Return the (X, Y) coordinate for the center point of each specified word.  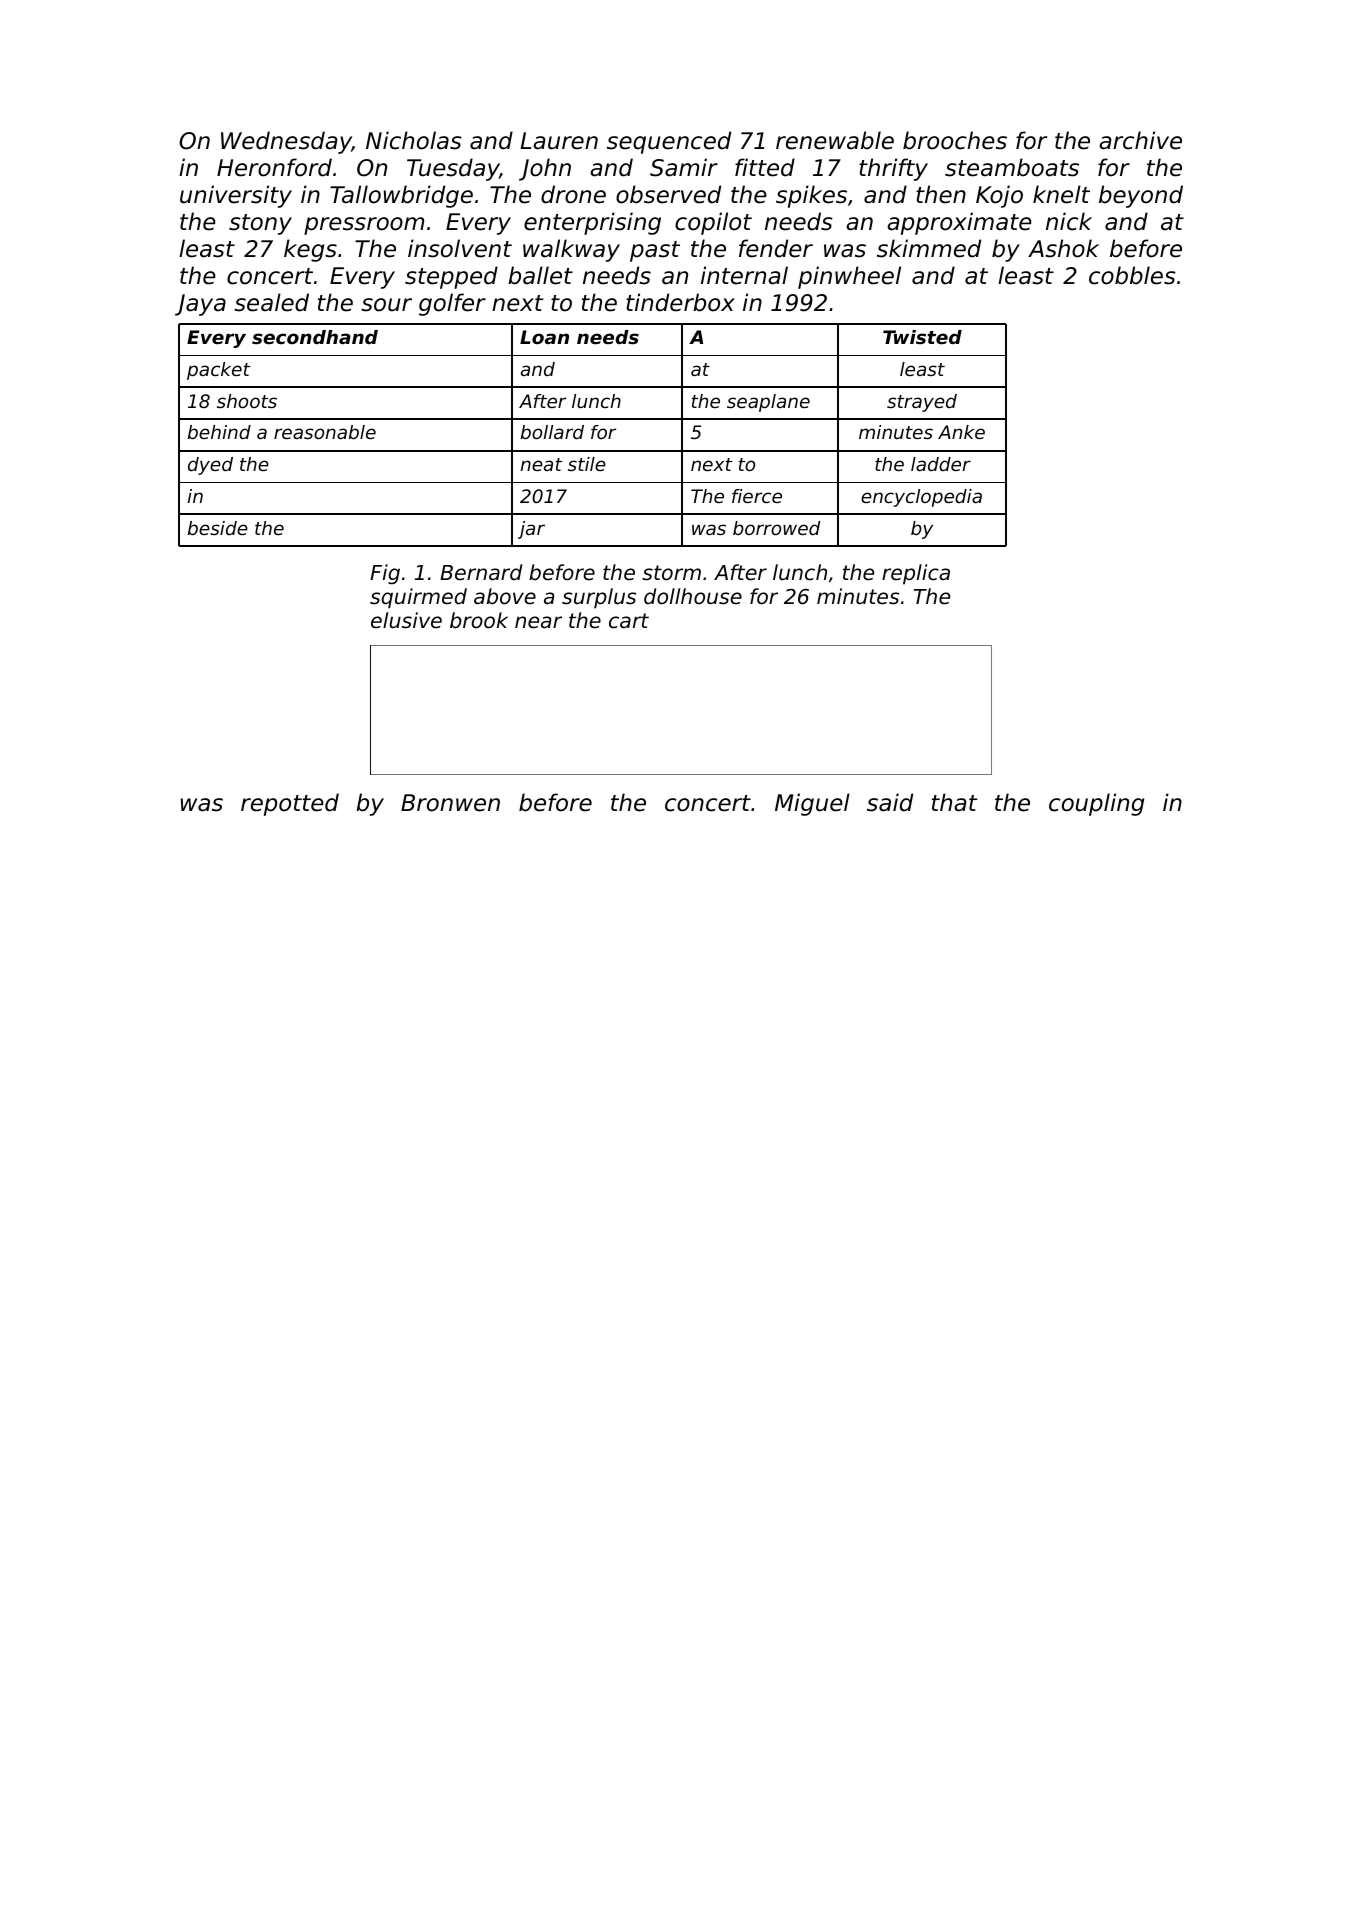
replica (916, 574)
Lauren (559, 141)
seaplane (768, 403)
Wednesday (286, 142)
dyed (210, 466)
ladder (941, 464)
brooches (955, 140)
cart (629, 621)
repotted (290, 804)
